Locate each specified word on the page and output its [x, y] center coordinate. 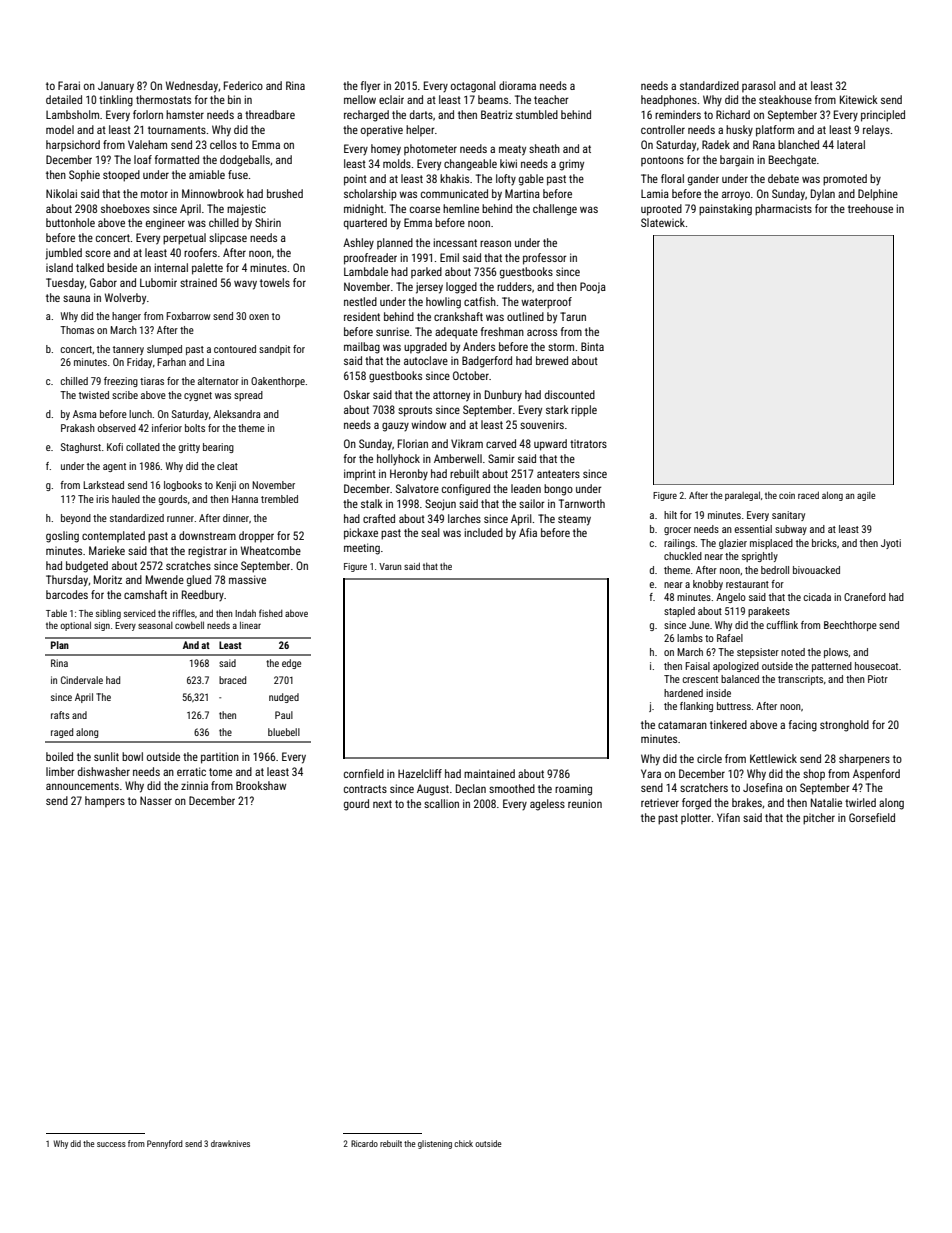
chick [463, 1143]
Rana [764, 144]
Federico [243, 85]
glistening [435, 1144]
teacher [551, 99]
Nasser [156, 800]
